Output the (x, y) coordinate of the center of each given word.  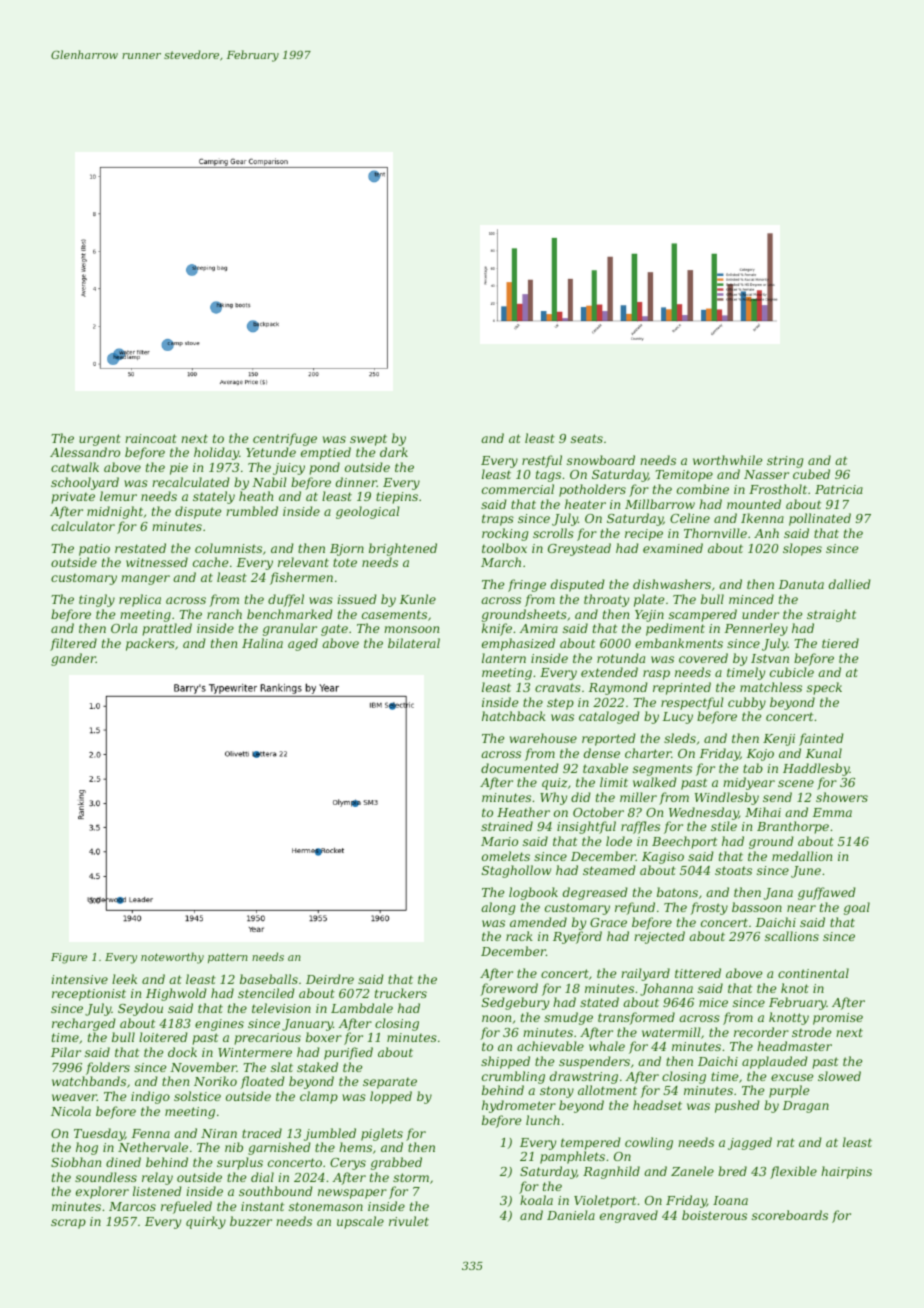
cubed (811, 474)
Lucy (678, 718)
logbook (533, 893)
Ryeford (577, 937)
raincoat (151, 438)
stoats (733, 870)
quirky (206, 1222)
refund (635, 908)
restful (542, 461)
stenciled (266, 993)
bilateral (414, 643)
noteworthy (172, 958)
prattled (167, 629)
